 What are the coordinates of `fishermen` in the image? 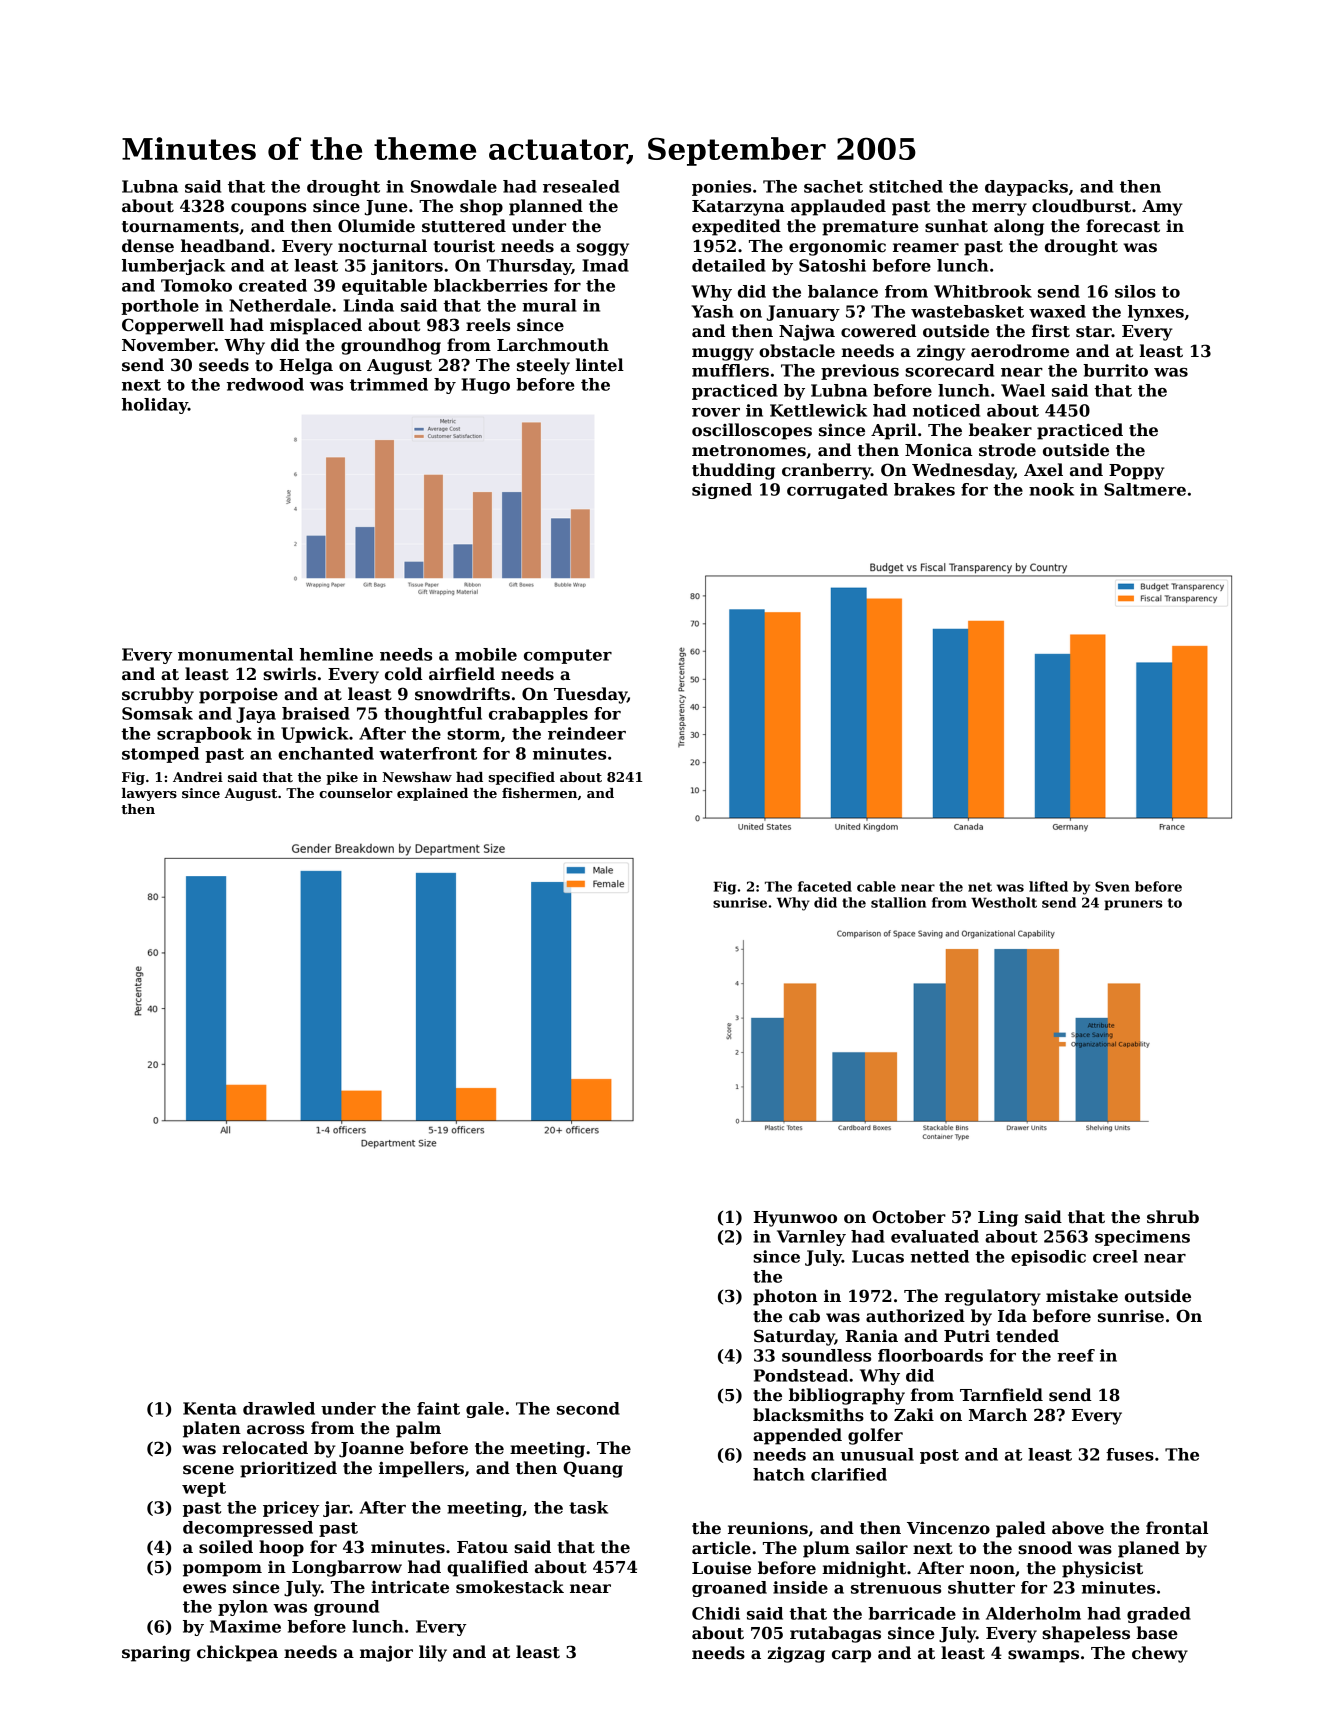 It's located at (539, 793).
